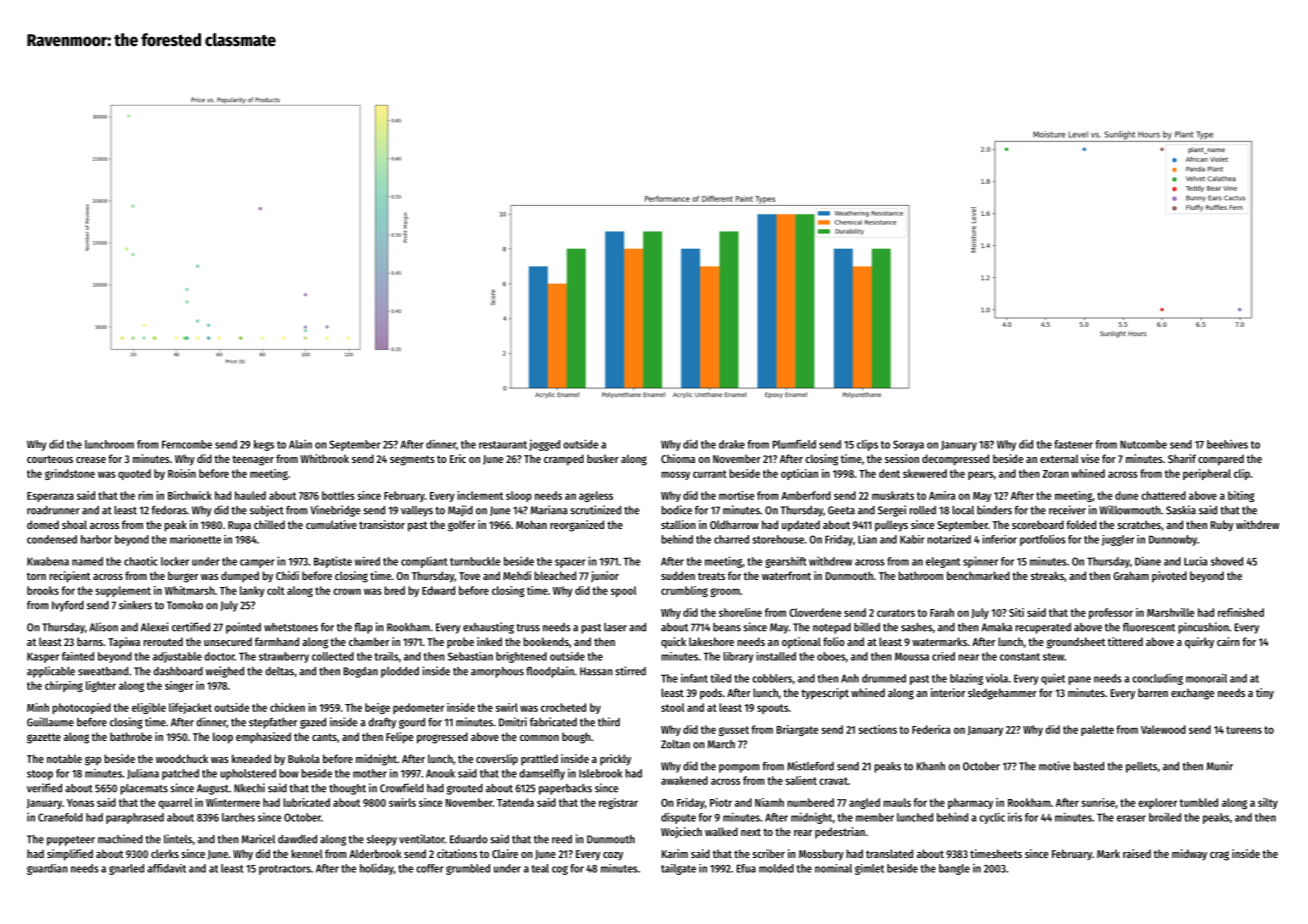 Image resolution: width=1308 pixels, height=924 pixels. Describe the element at coordinates (338, 495) in the image. I see `bottles` at that location.
